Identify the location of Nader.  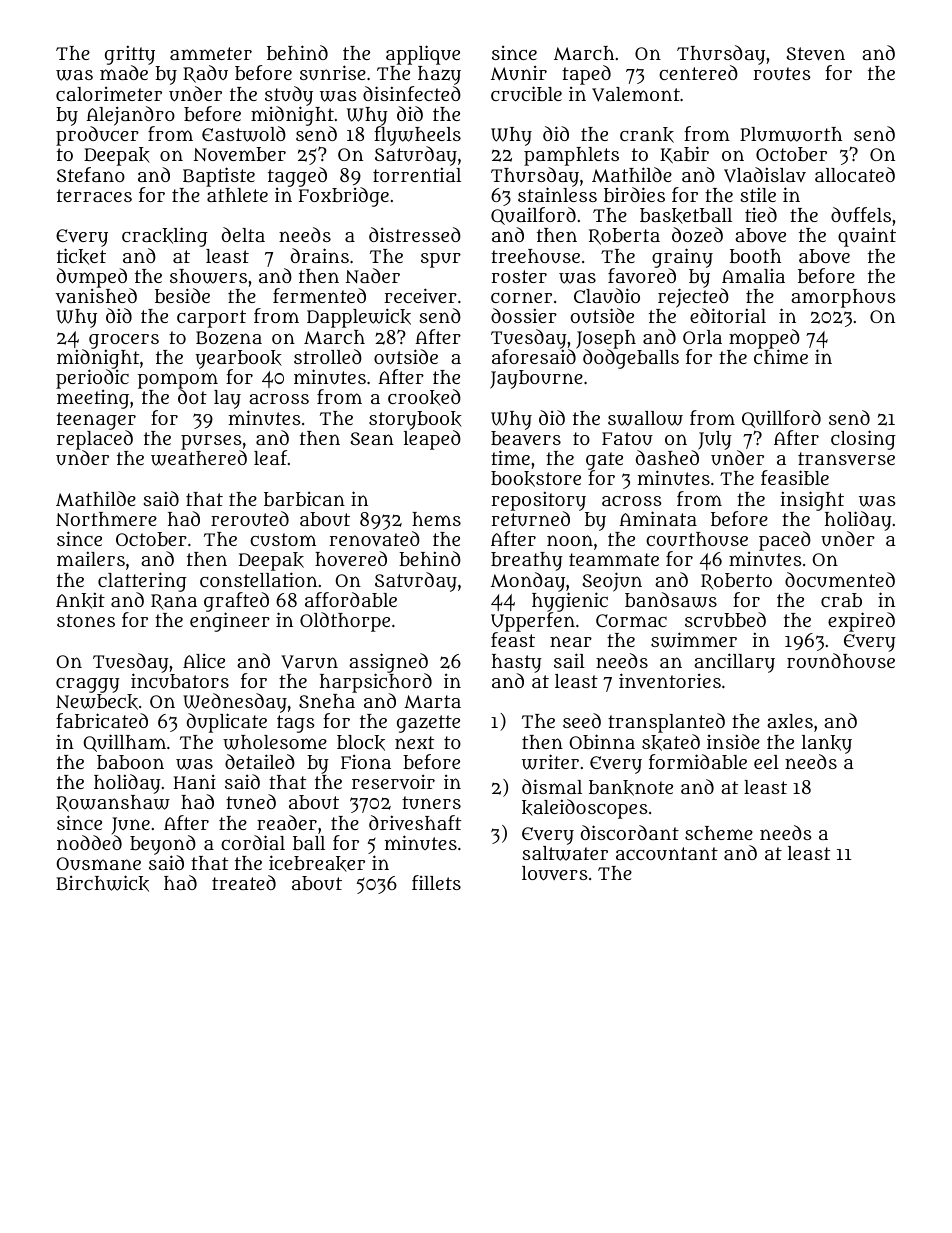
(372, 275).
